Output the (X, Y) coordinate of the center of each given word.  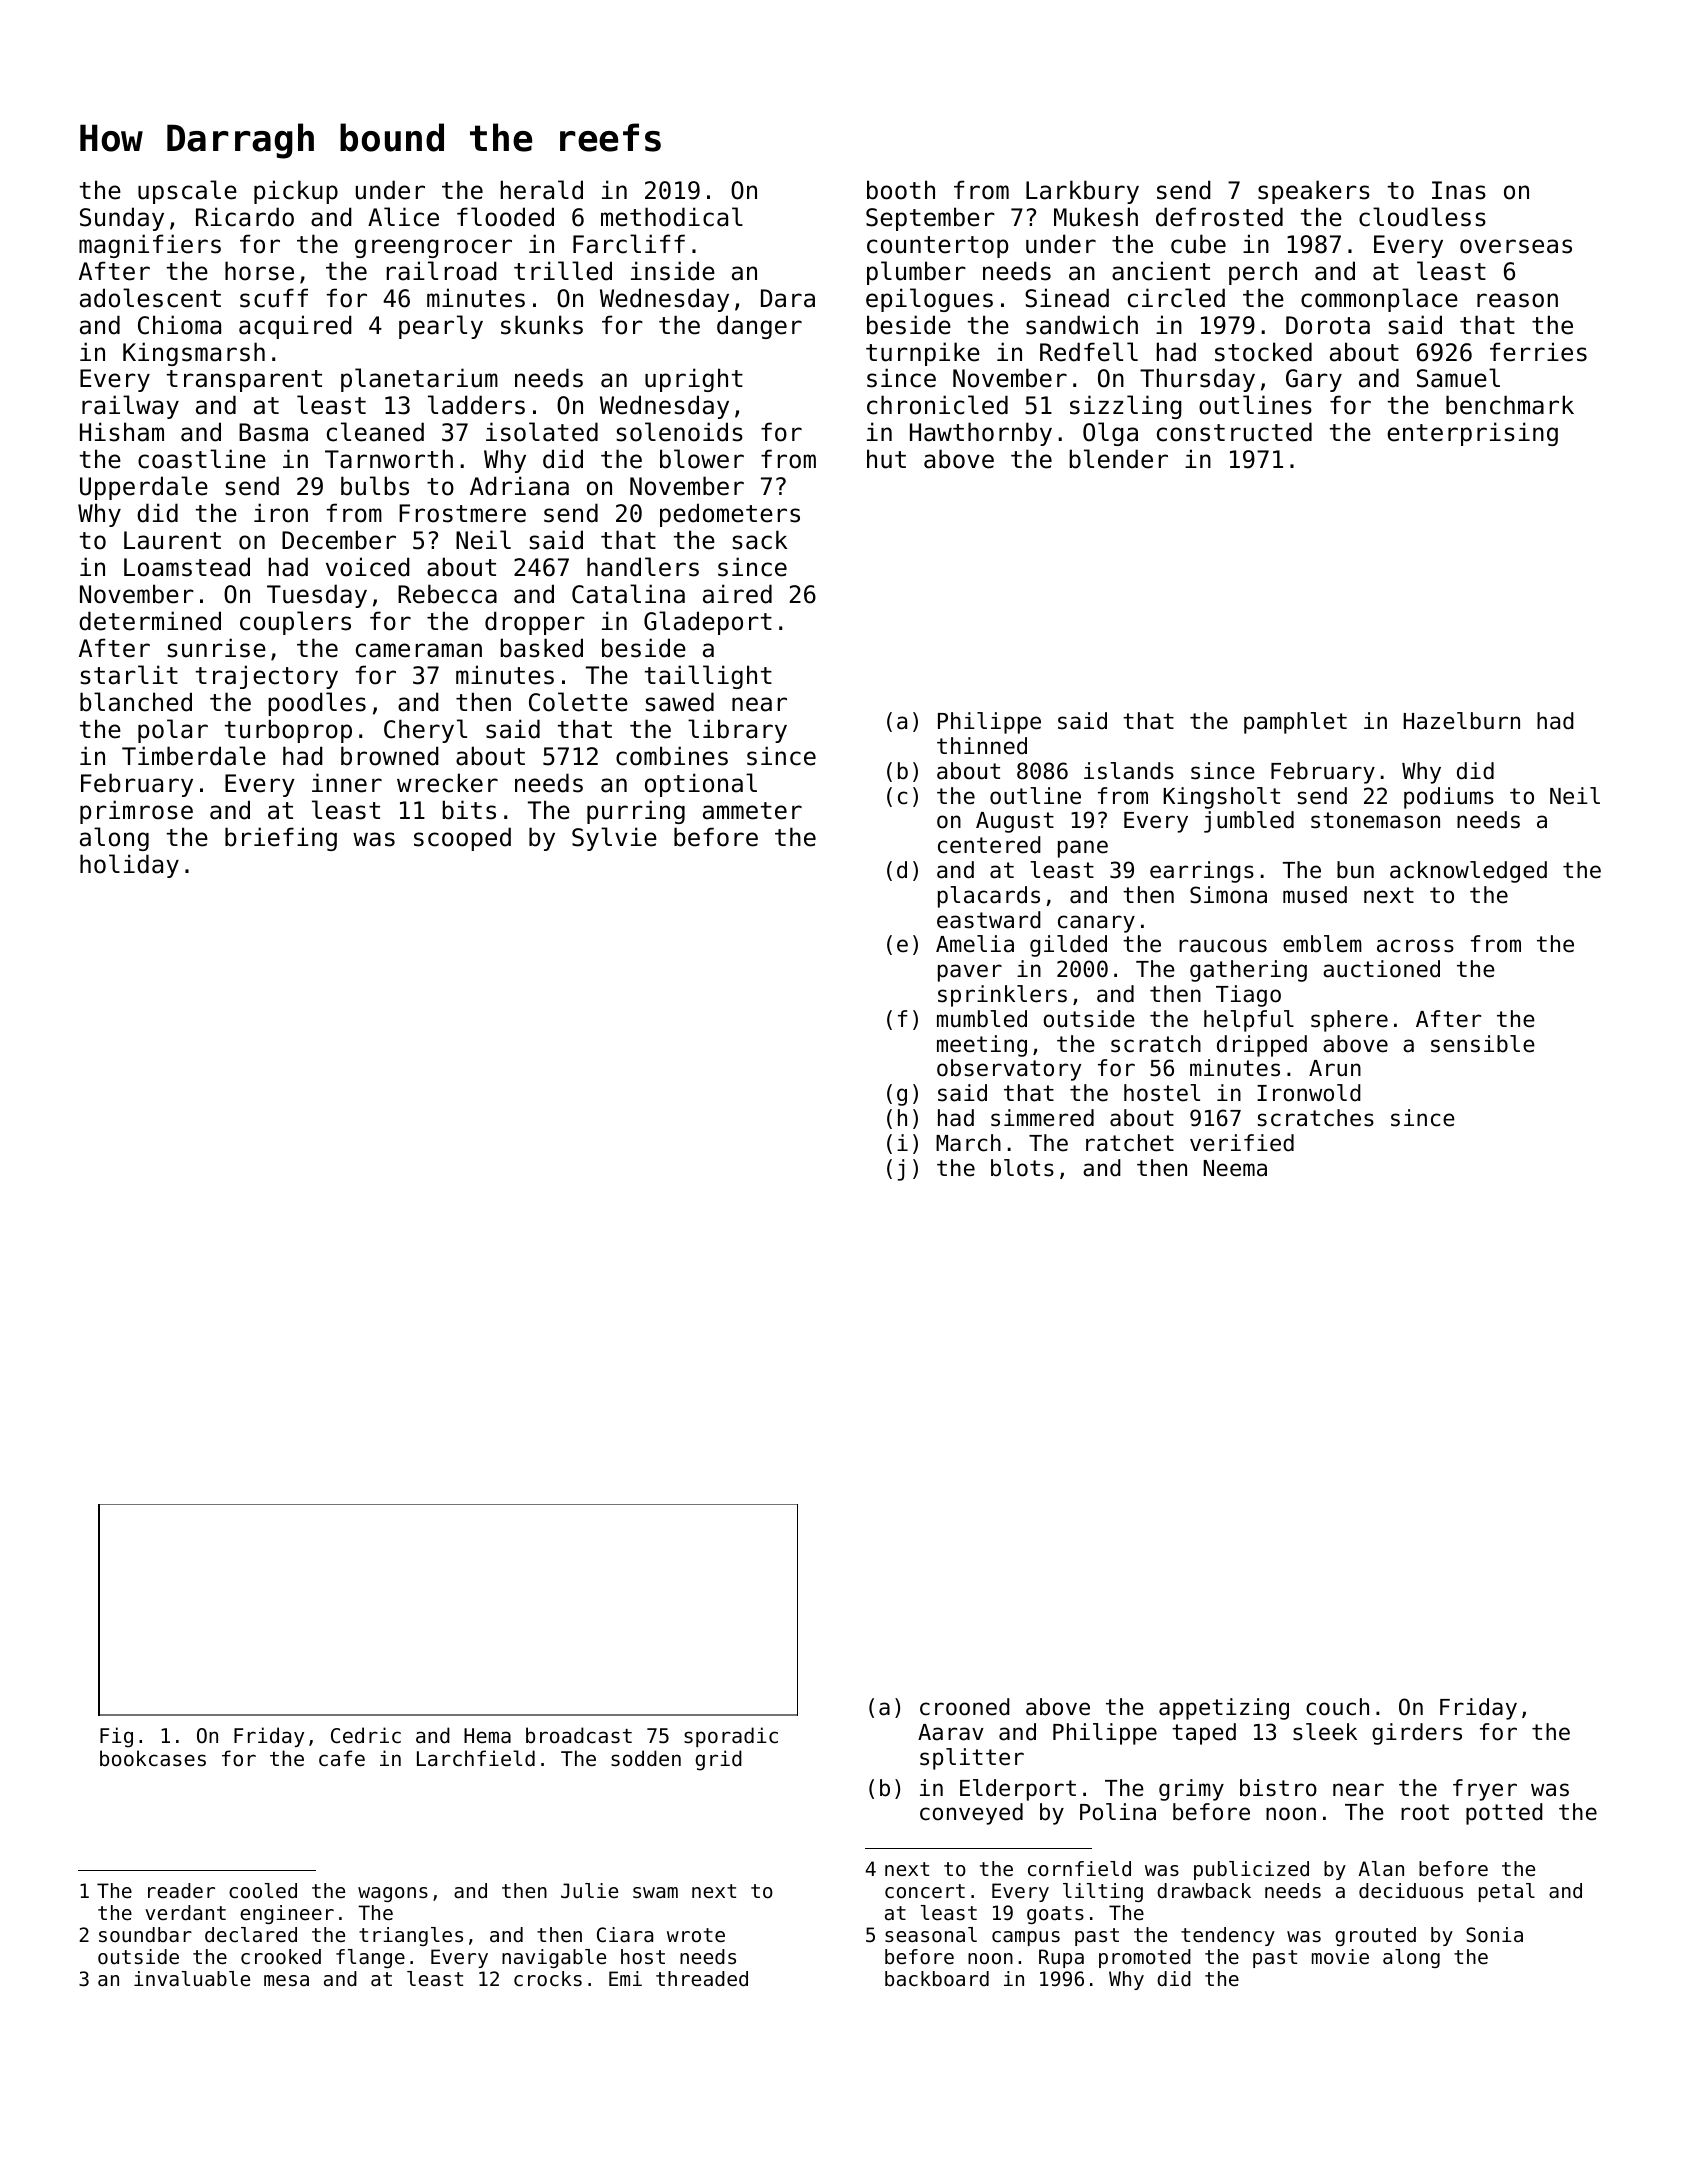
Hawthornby (981, 434)
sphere (1349, 1021)
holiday (129, 866)
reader (181, 1891)
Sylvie (614, 839)
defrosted (1219, 217)
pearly (441, 327)
